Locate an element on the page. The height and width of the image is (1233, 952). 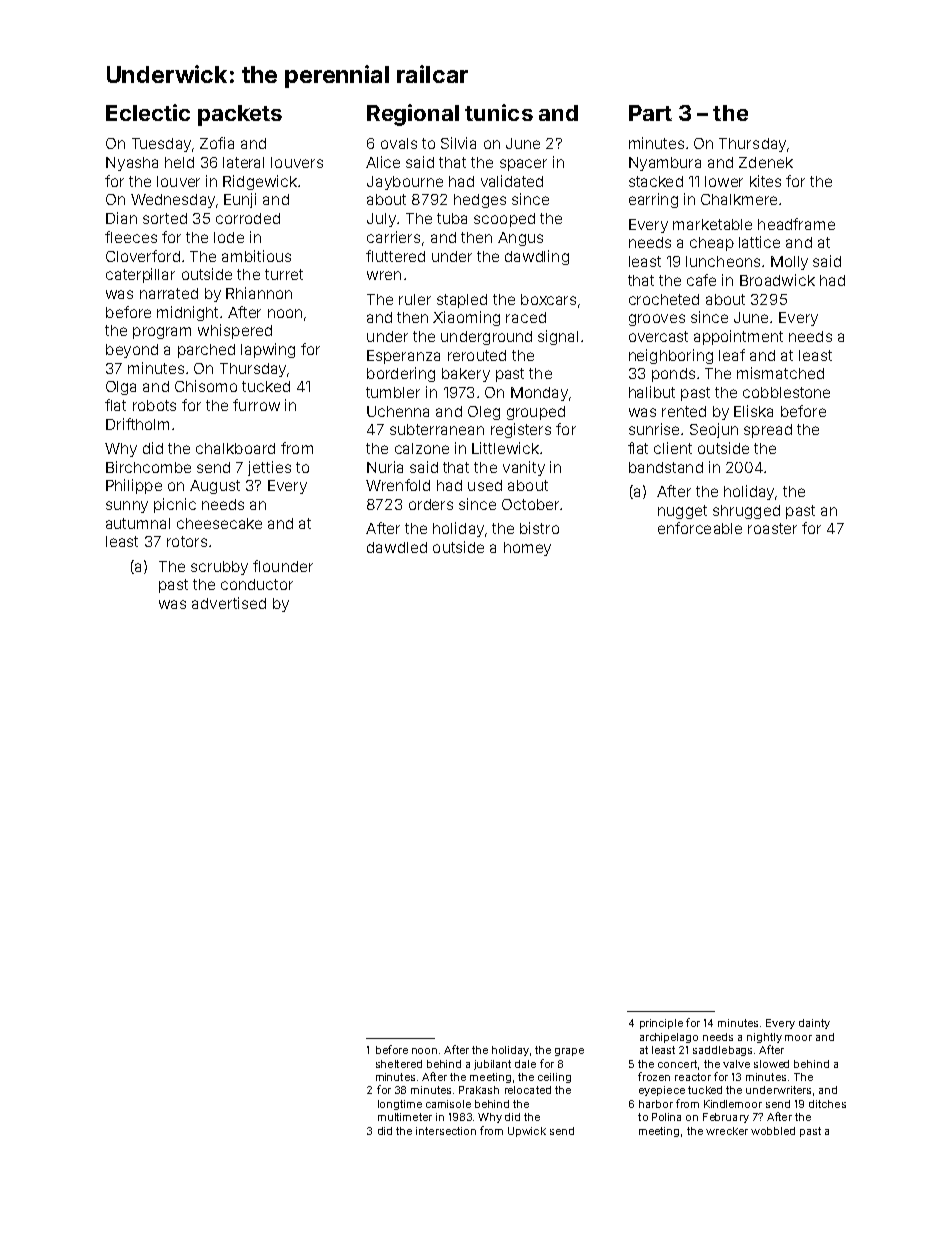
intersection is located at coordinates (446, 1131).
